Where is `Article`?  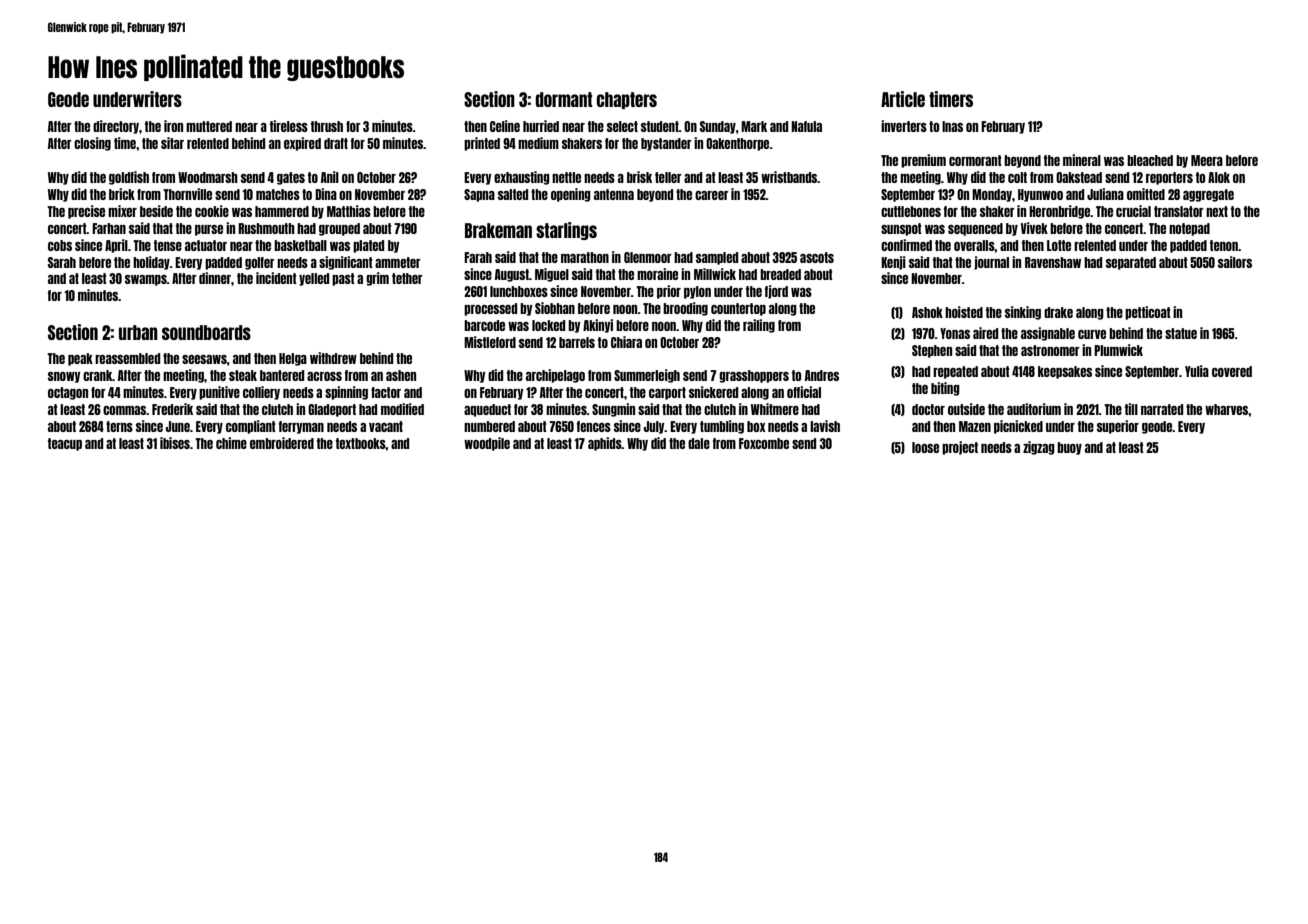
Article is located at coordinates (903, 99).
